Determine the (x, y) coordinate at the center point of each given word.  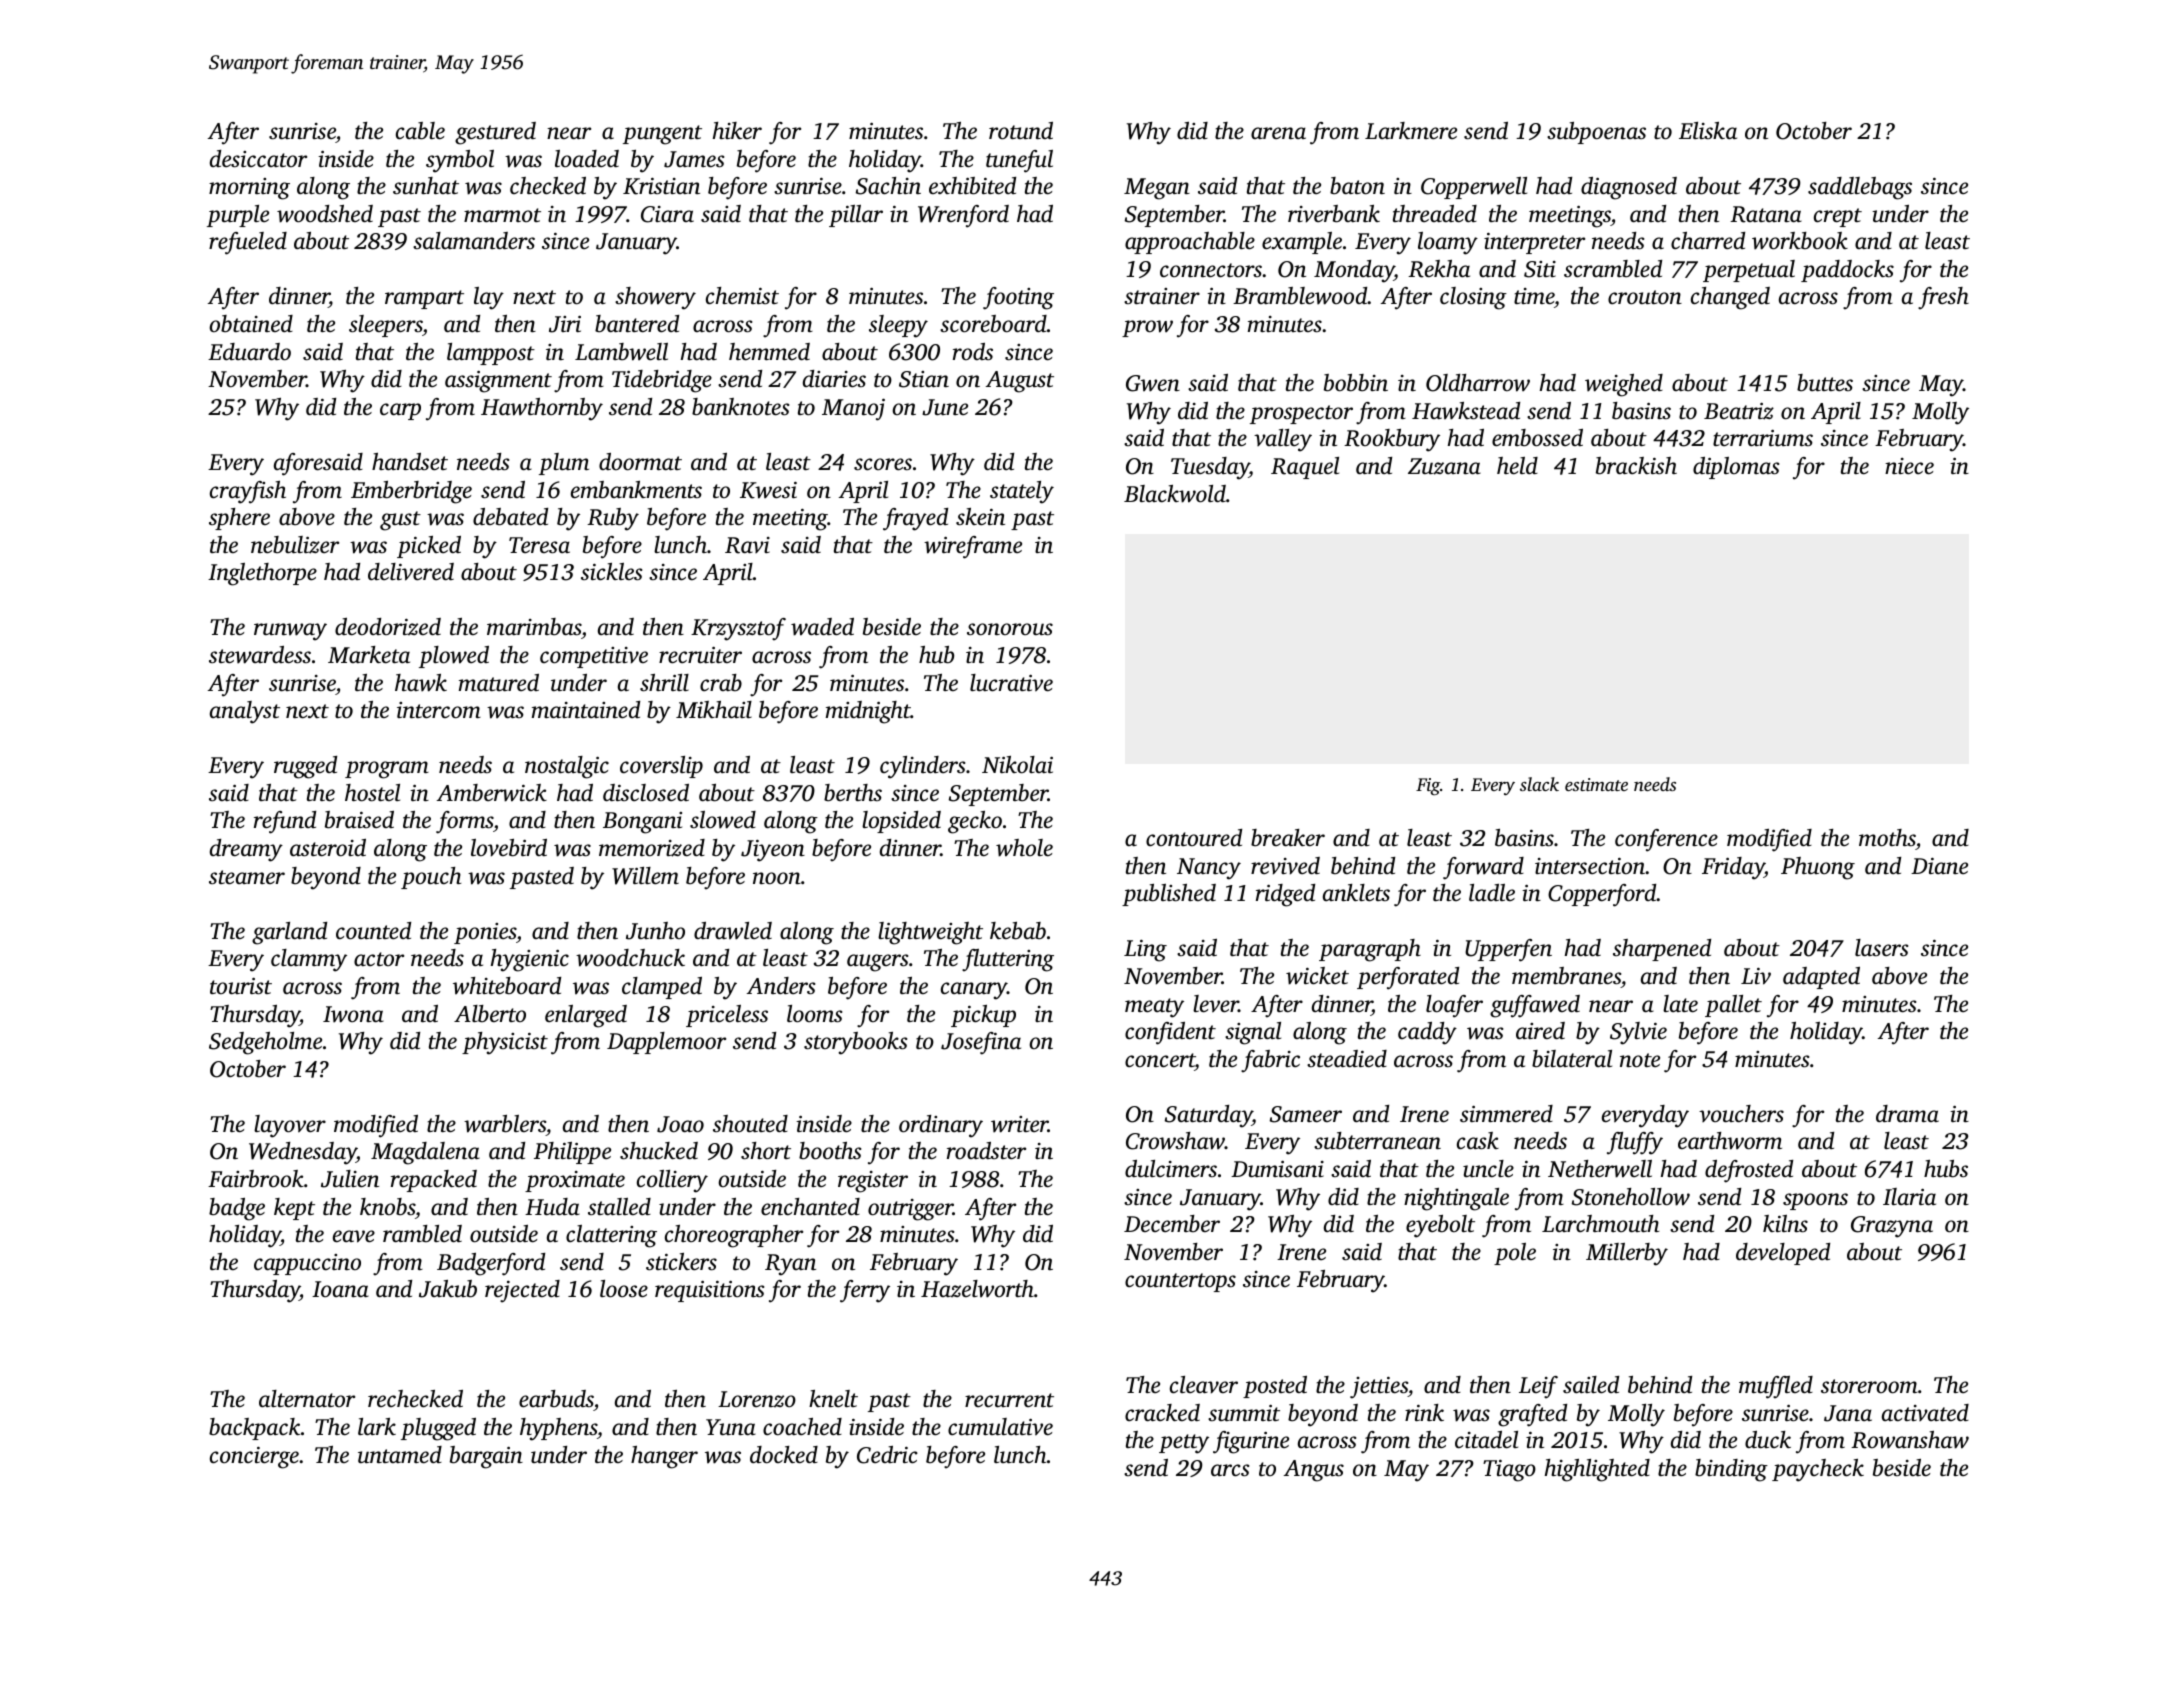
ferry (865, 1291)
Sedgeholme (265, 1043)
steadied (1347, 1059)
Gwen (1153, 383)
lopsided (901, 822)
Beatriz (1739, 411)
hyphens (558, 1429)
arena (1278, 133)
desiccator (258, 159)
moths (1887, 838)
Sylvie (1638, 1033)
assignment (498, 382)
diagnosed (1629, 188)
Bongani (642, 823)
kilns (1785, 1224)
